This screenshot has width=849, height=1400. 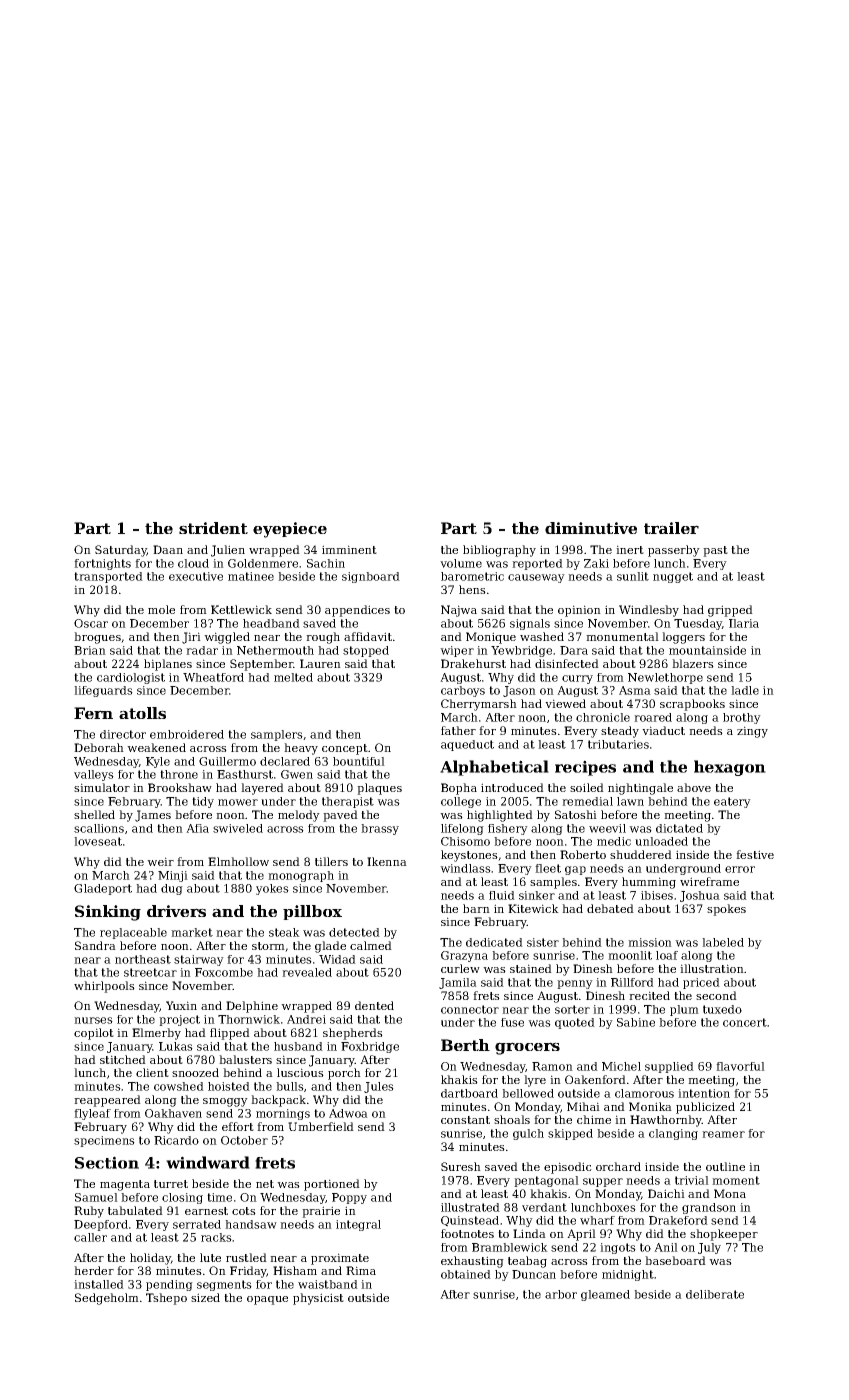 I want to click on porch, so click(x=344, y=1074).
